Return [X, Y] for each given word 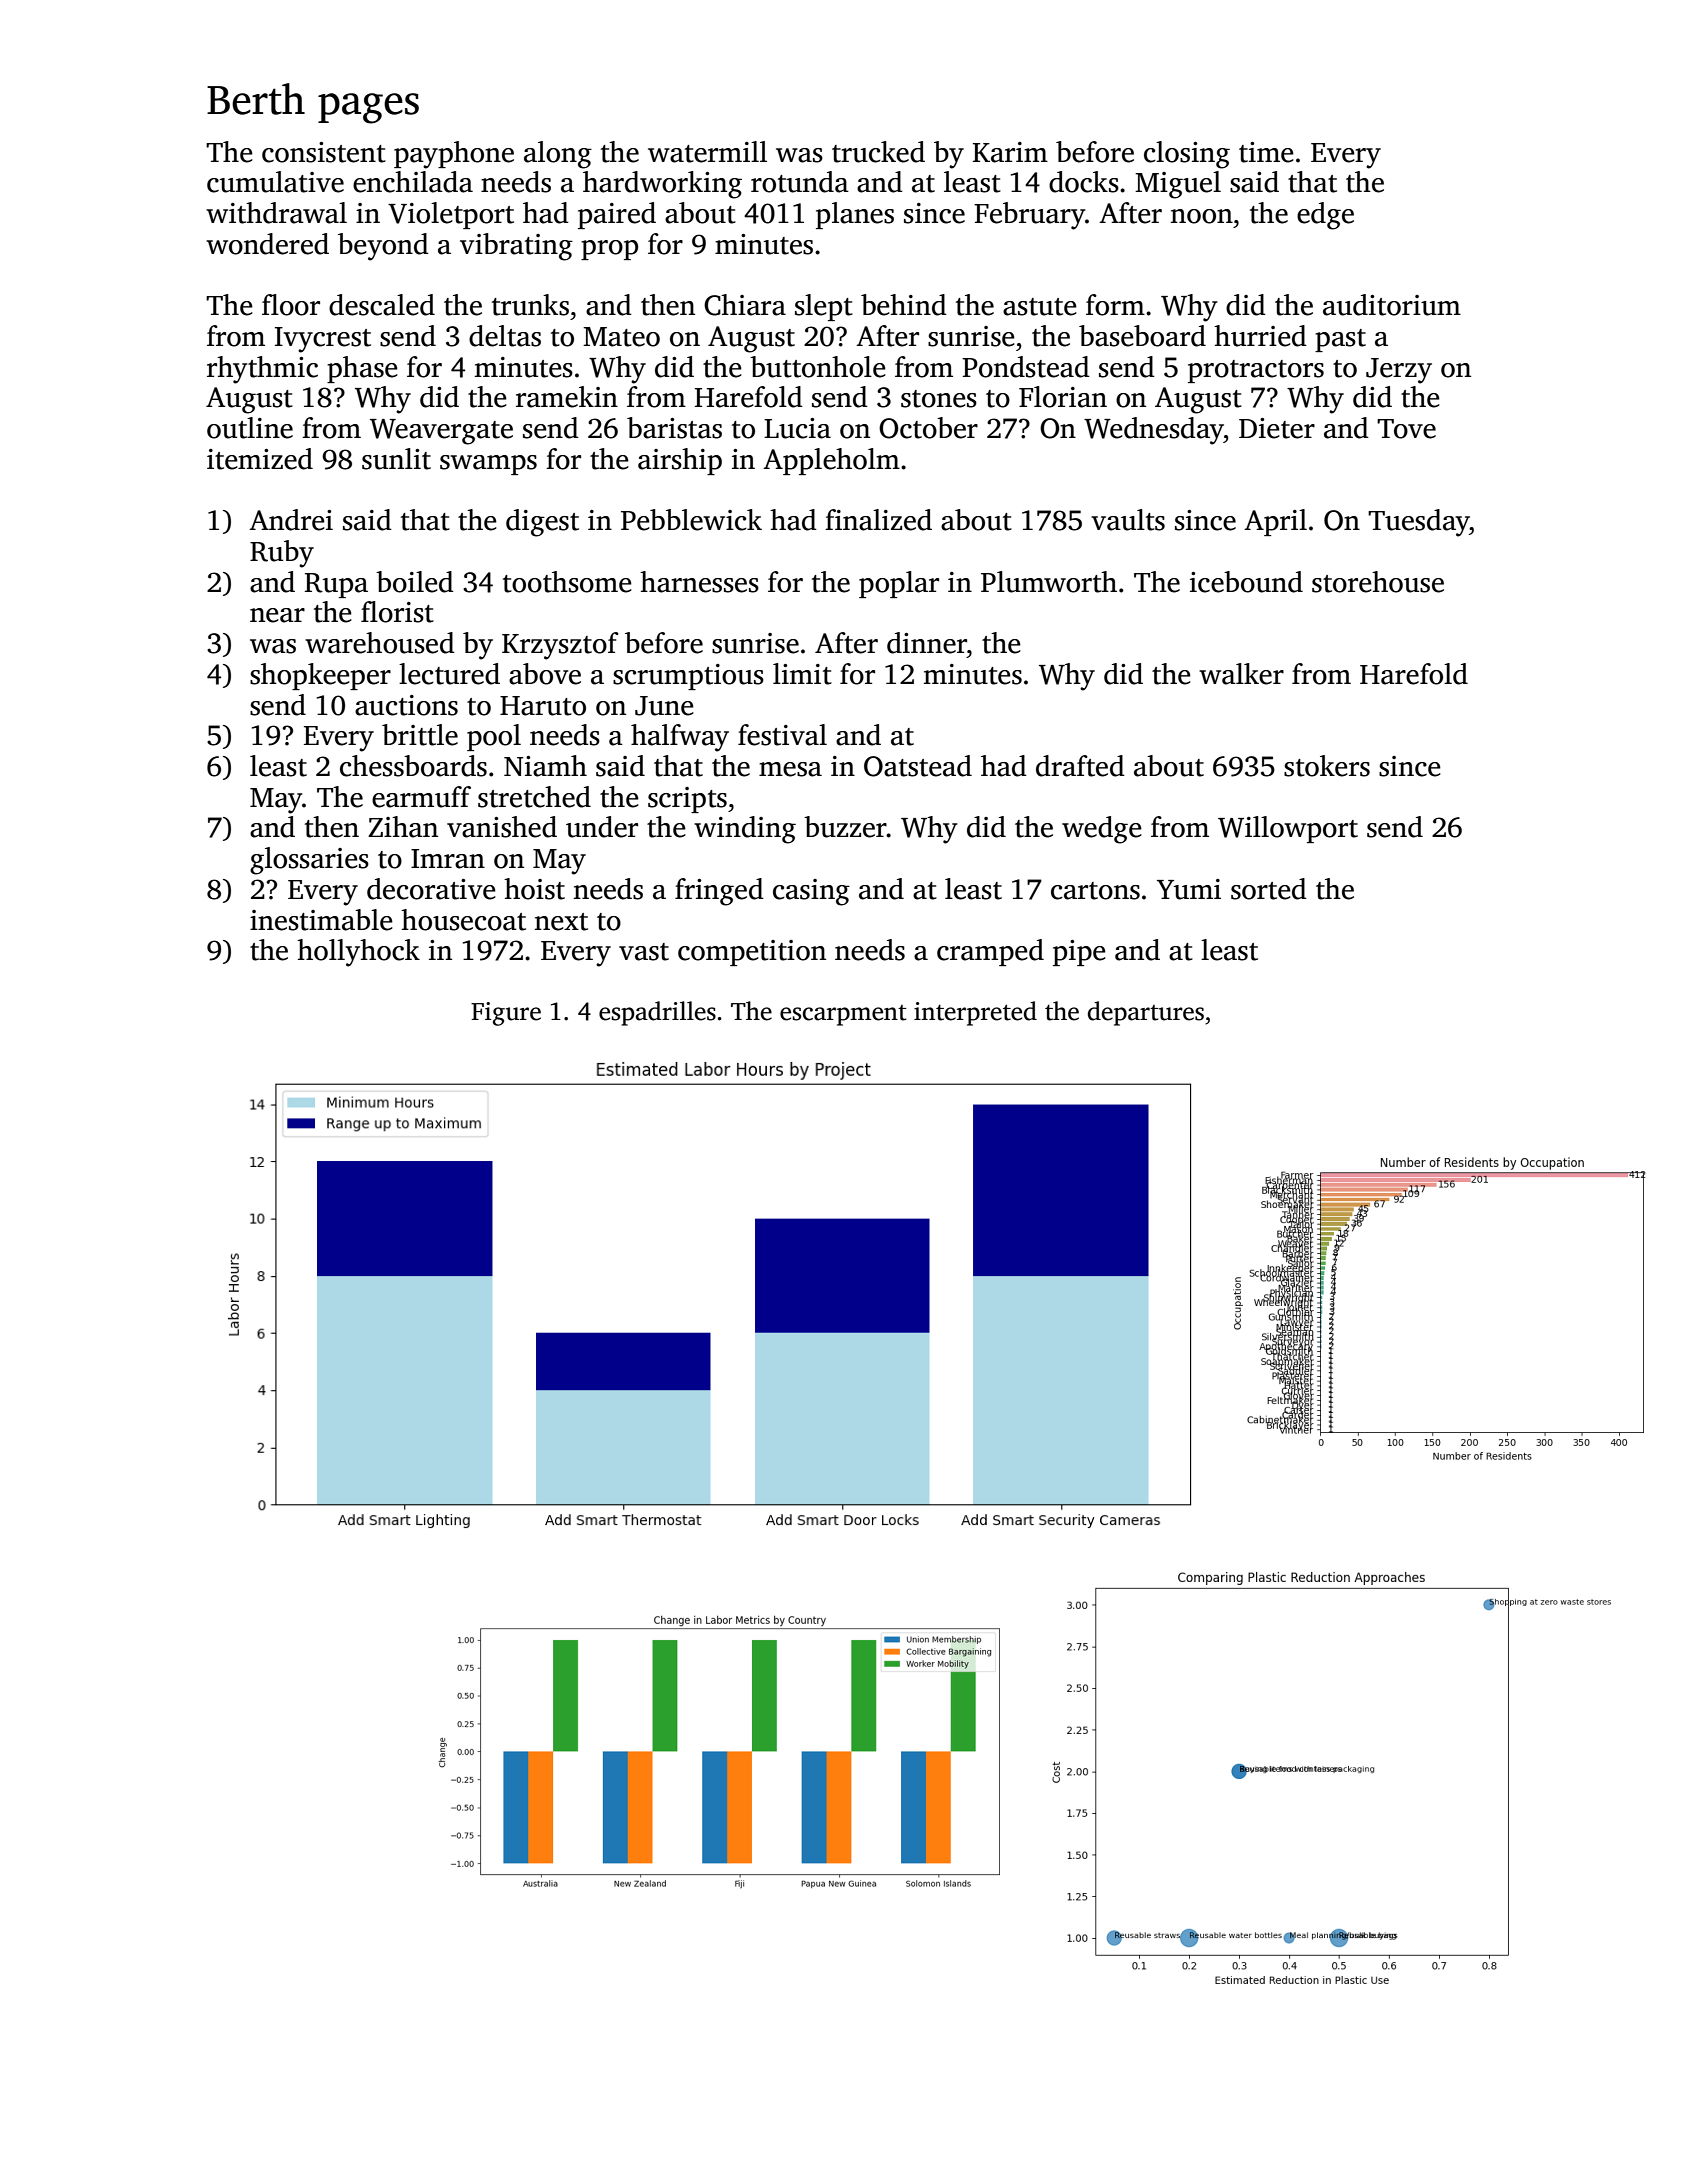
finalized [878, 520]
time [1266, 152]
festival [782, 735]
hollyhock [358, 953]
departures [1146, 1013]
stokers [1327, 766]
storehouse [1378, 582]
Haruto [543, 706]
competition [752, 953]
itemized [260, 459]
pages [368, 108]
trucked [878, 152]
